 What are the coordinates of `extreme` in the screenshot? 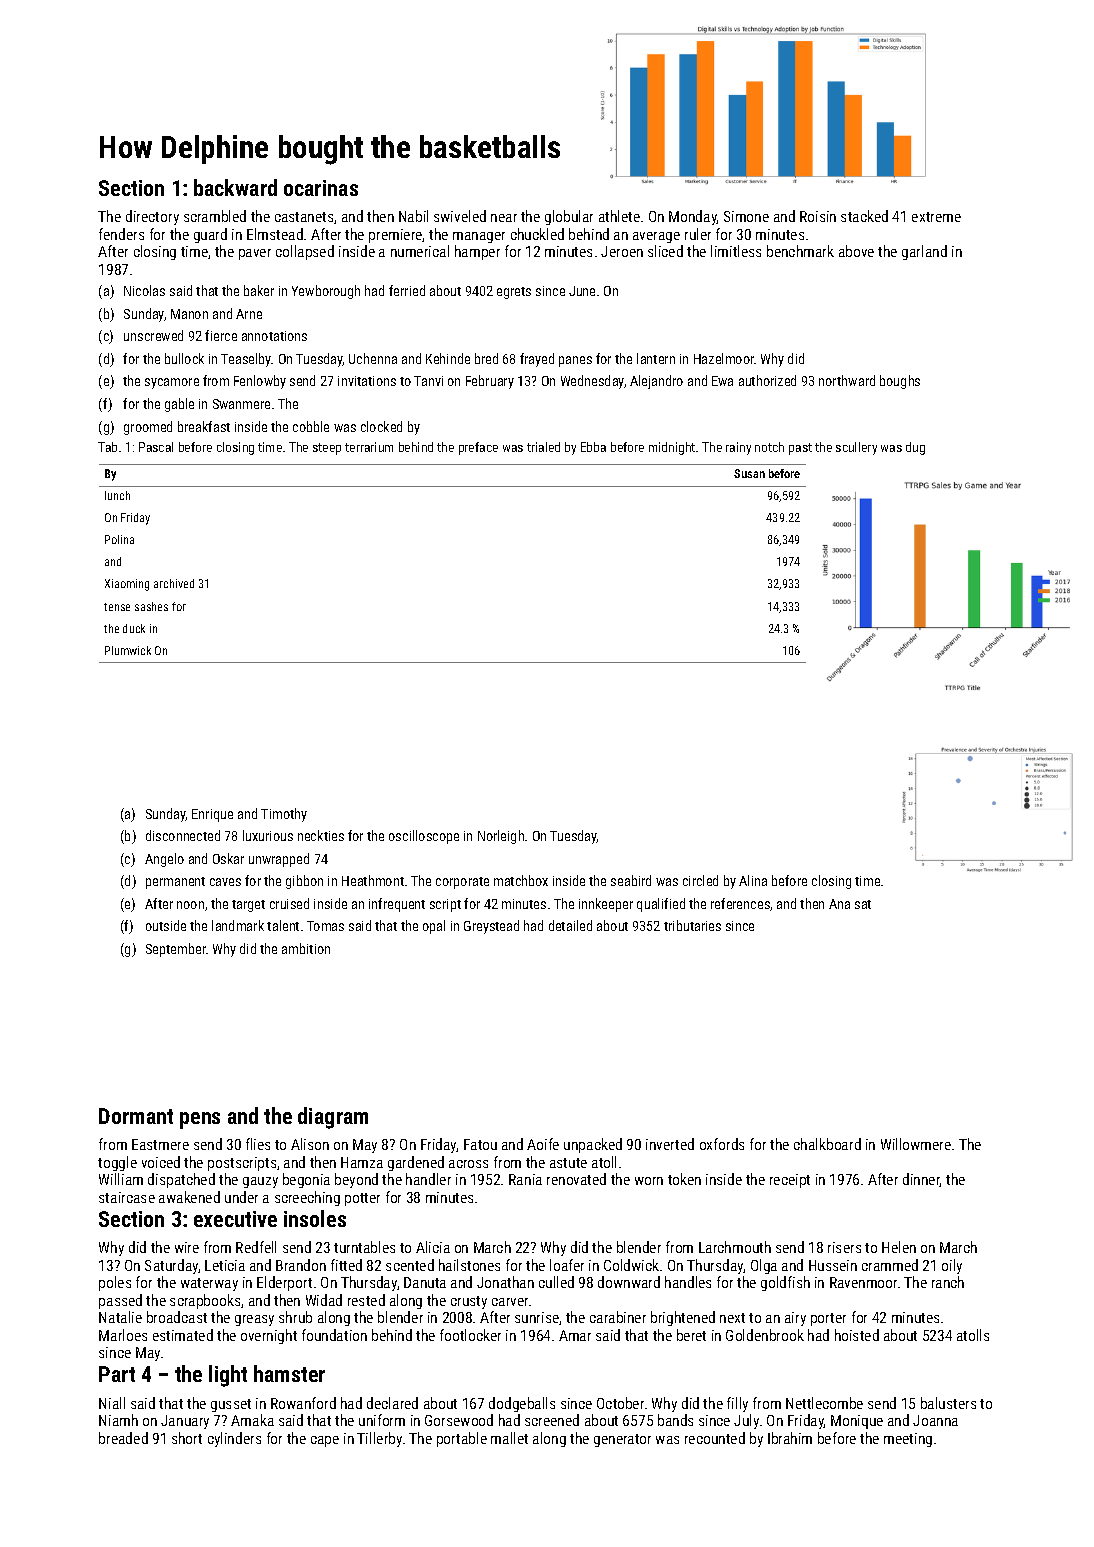 It's located at (936, 217).
